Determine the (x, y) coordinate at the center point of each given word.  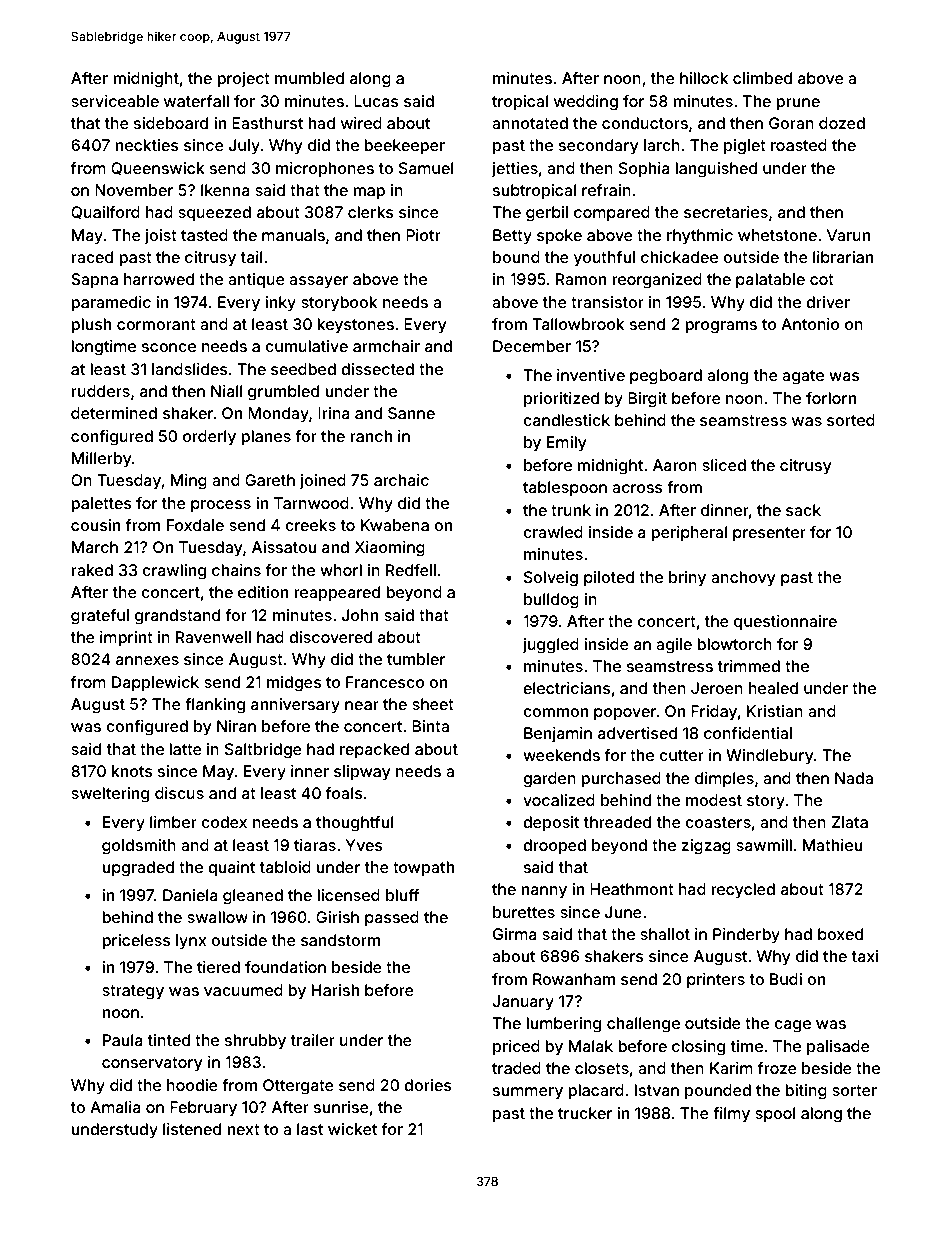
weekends (561, 755)
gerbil (547, 214)
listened (192, 1129)
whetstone (777, 235)
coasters (718, 822)
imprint (126, 639)
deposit (551, 823)
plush (91, 326)
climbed (762, 78)
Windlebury (770, 757)
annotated (530, 123)
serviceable (115, 101)
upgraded (138, 869)
